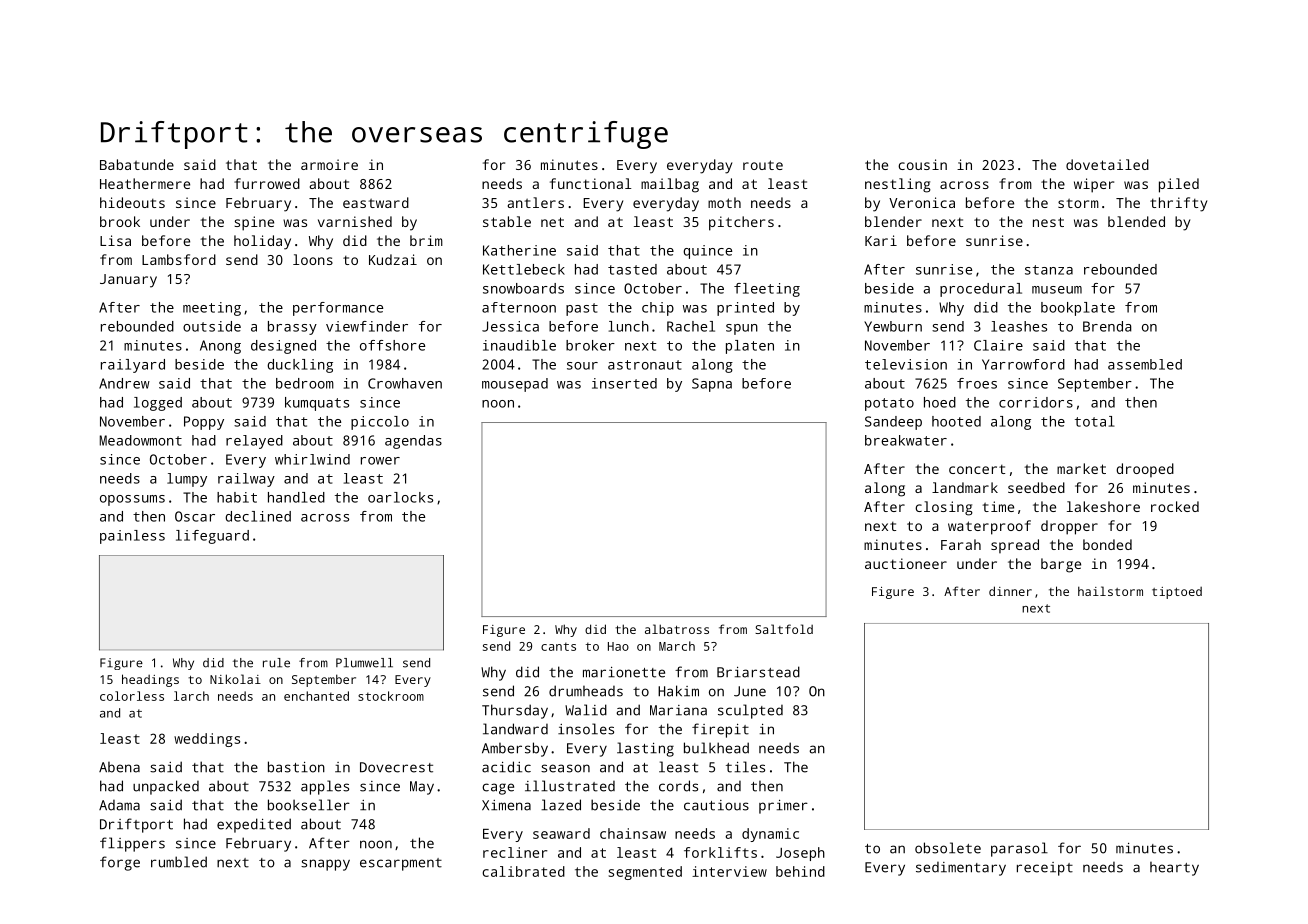 The width and height of the document is (1308, 924). What do you see at coordinates (1107, 164) in the document?
I see `dovetailed` at bounding box center [1107, 164].
